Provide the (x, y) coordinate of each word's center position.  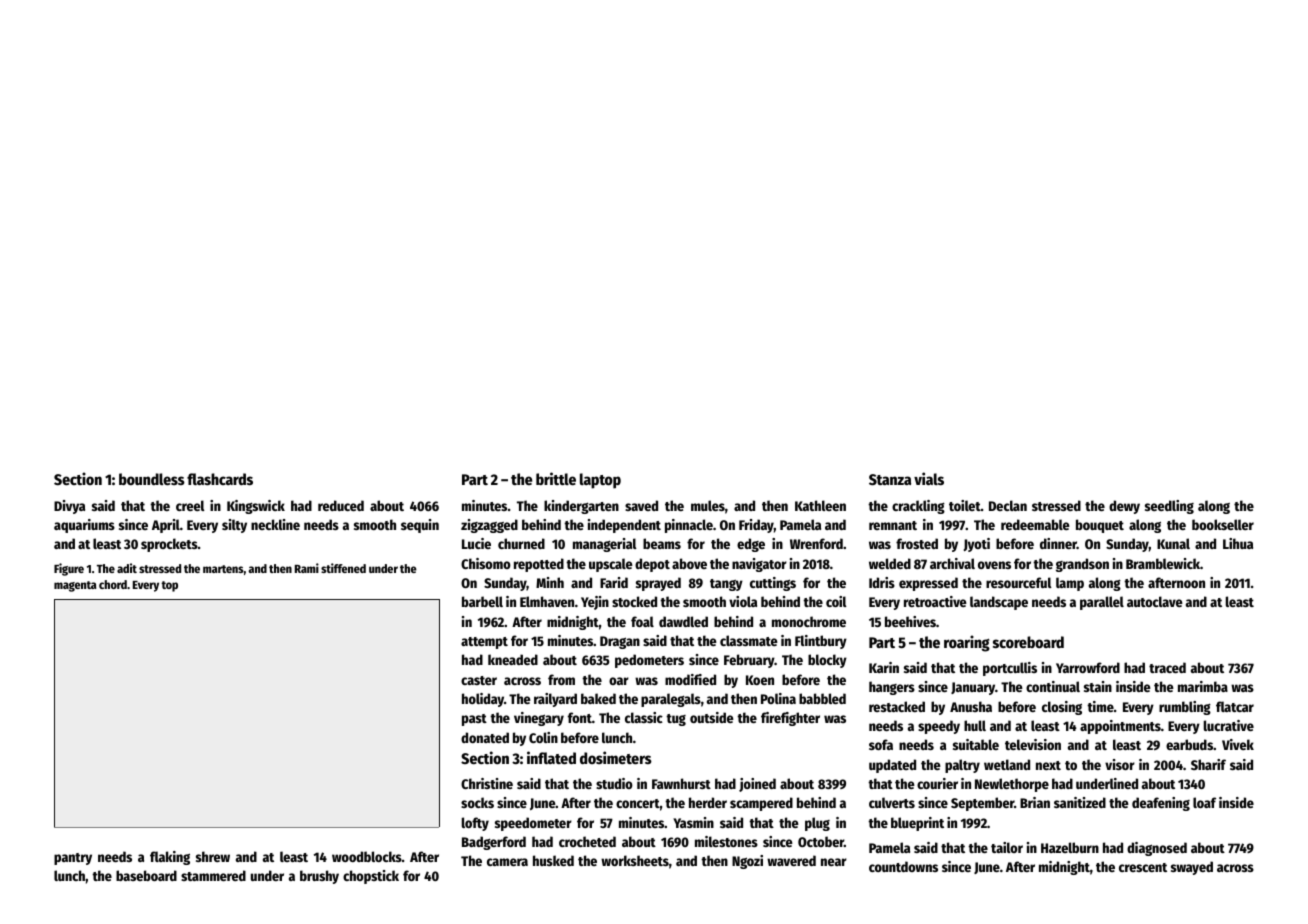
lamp (1070, 584)
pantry (73, 859)
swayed (1192, 868)
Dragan (620, 642)
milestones (726, 841)
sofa (881, 744)
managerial (605, 545)
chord (113, 584)
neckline (275, 524)
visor (1120, 764)
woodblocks (367, 856)
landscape (999, 603)
